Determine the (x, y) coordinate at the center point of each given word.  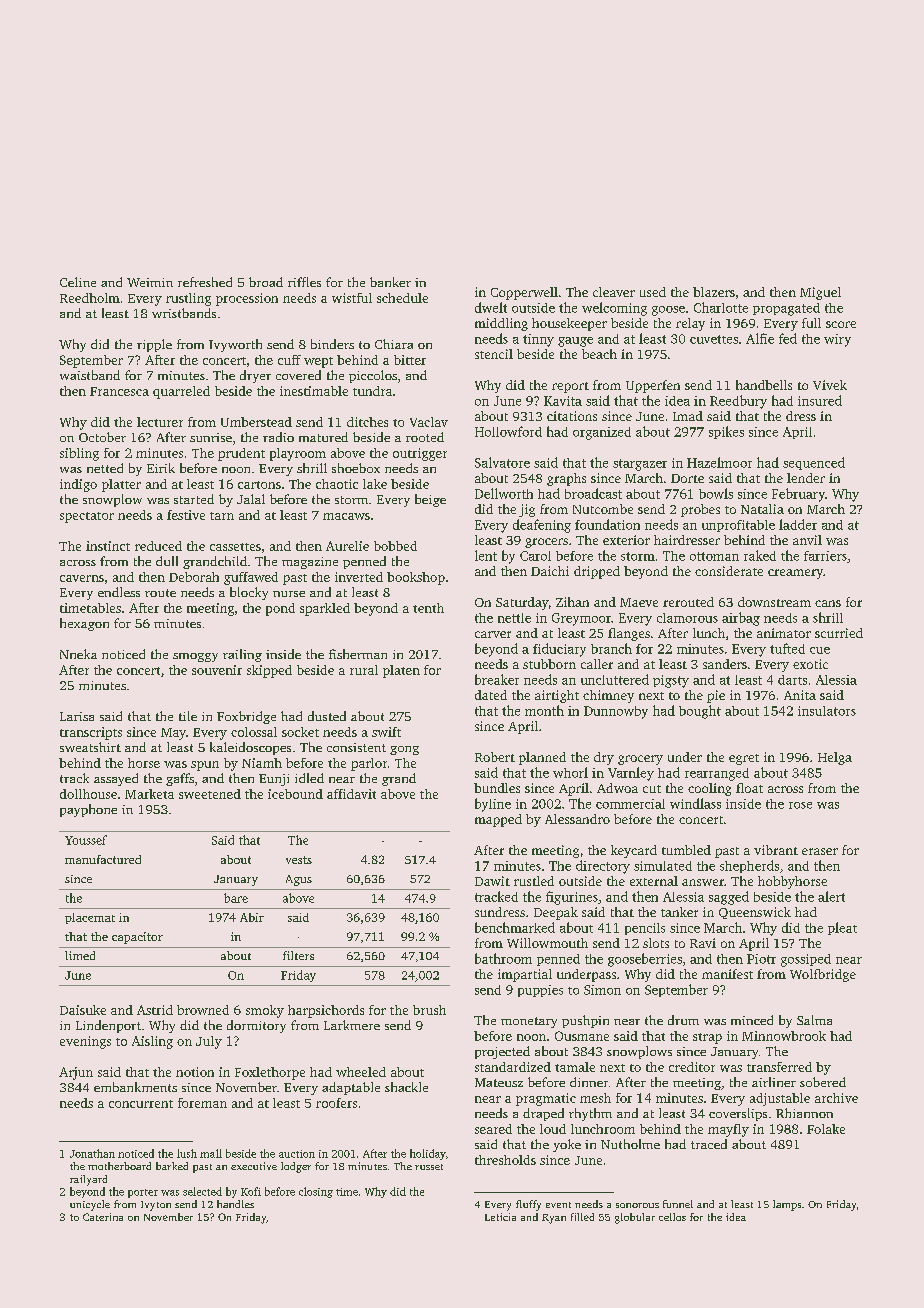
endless (119, 592)
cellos (672, 1217)
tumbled (686, 850)
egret (744, 759)
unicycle (90, 1205)
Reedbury (738, 402)
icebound (295, 794)
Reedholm (90, 298)
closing (316, 1192)
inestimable (314, 391)
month (544, 710)
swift (386, 732)
